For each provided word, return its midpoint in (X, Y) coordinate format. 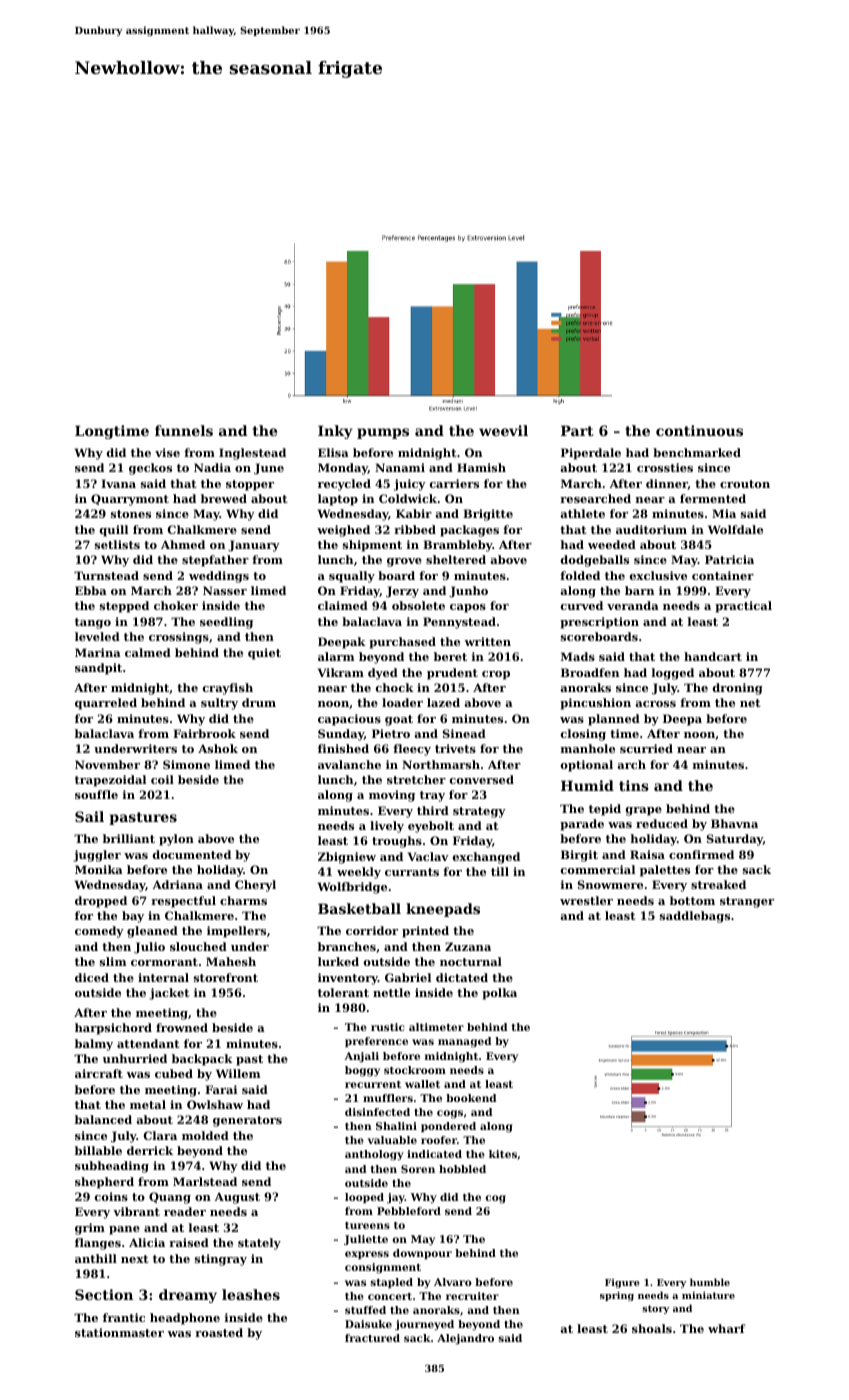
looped (364, 1198)
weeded (612, 544)
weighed (343, 531)
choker (176, 605)
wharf (726, 1328)
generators (247, 1121)
